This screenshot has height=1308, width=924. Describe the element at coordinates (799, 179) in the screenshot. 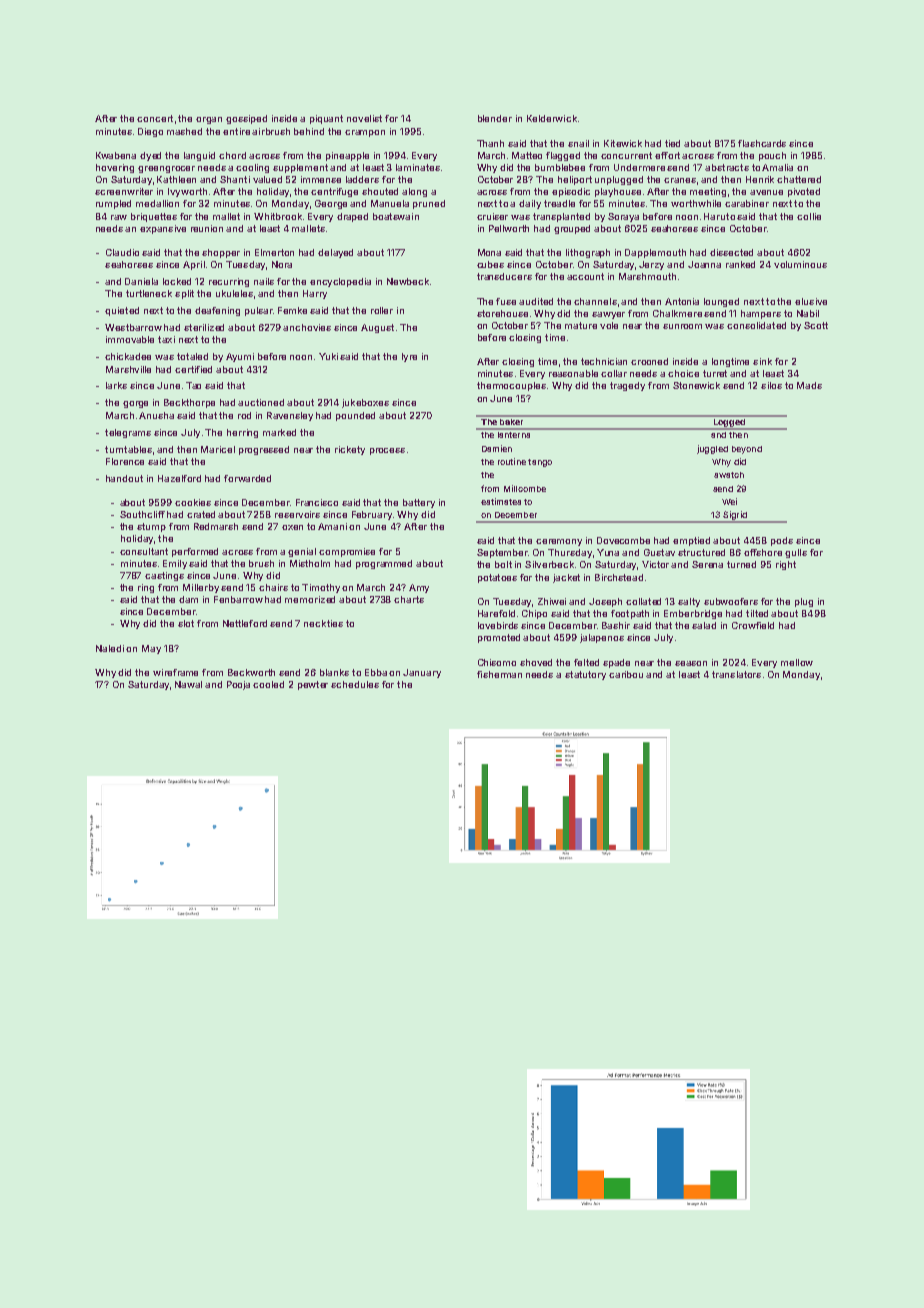

I see `chattered` at that location.
